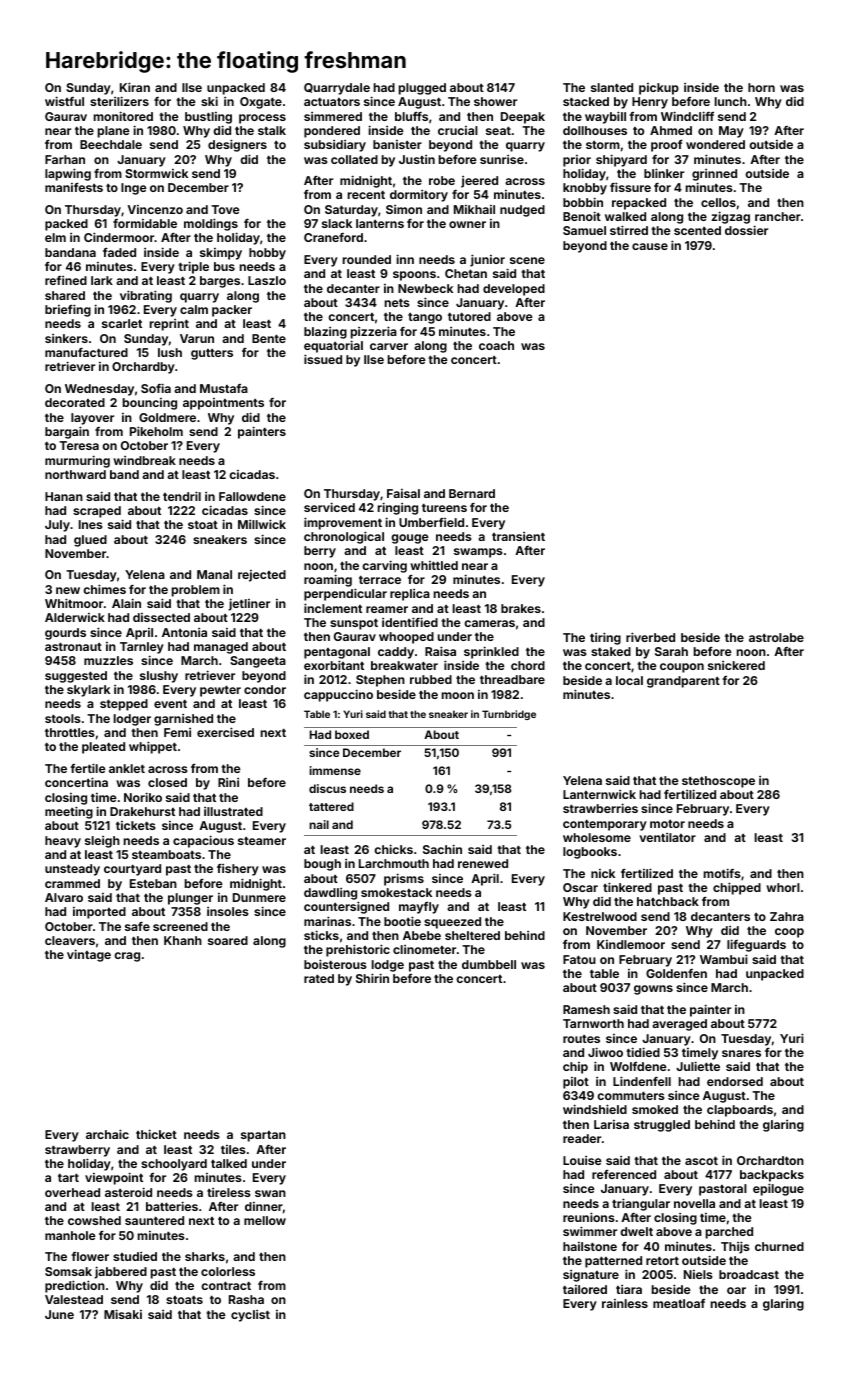 This screenshot has height=1400, width=849. I want to click on Alvaro, so click(64, 897).
